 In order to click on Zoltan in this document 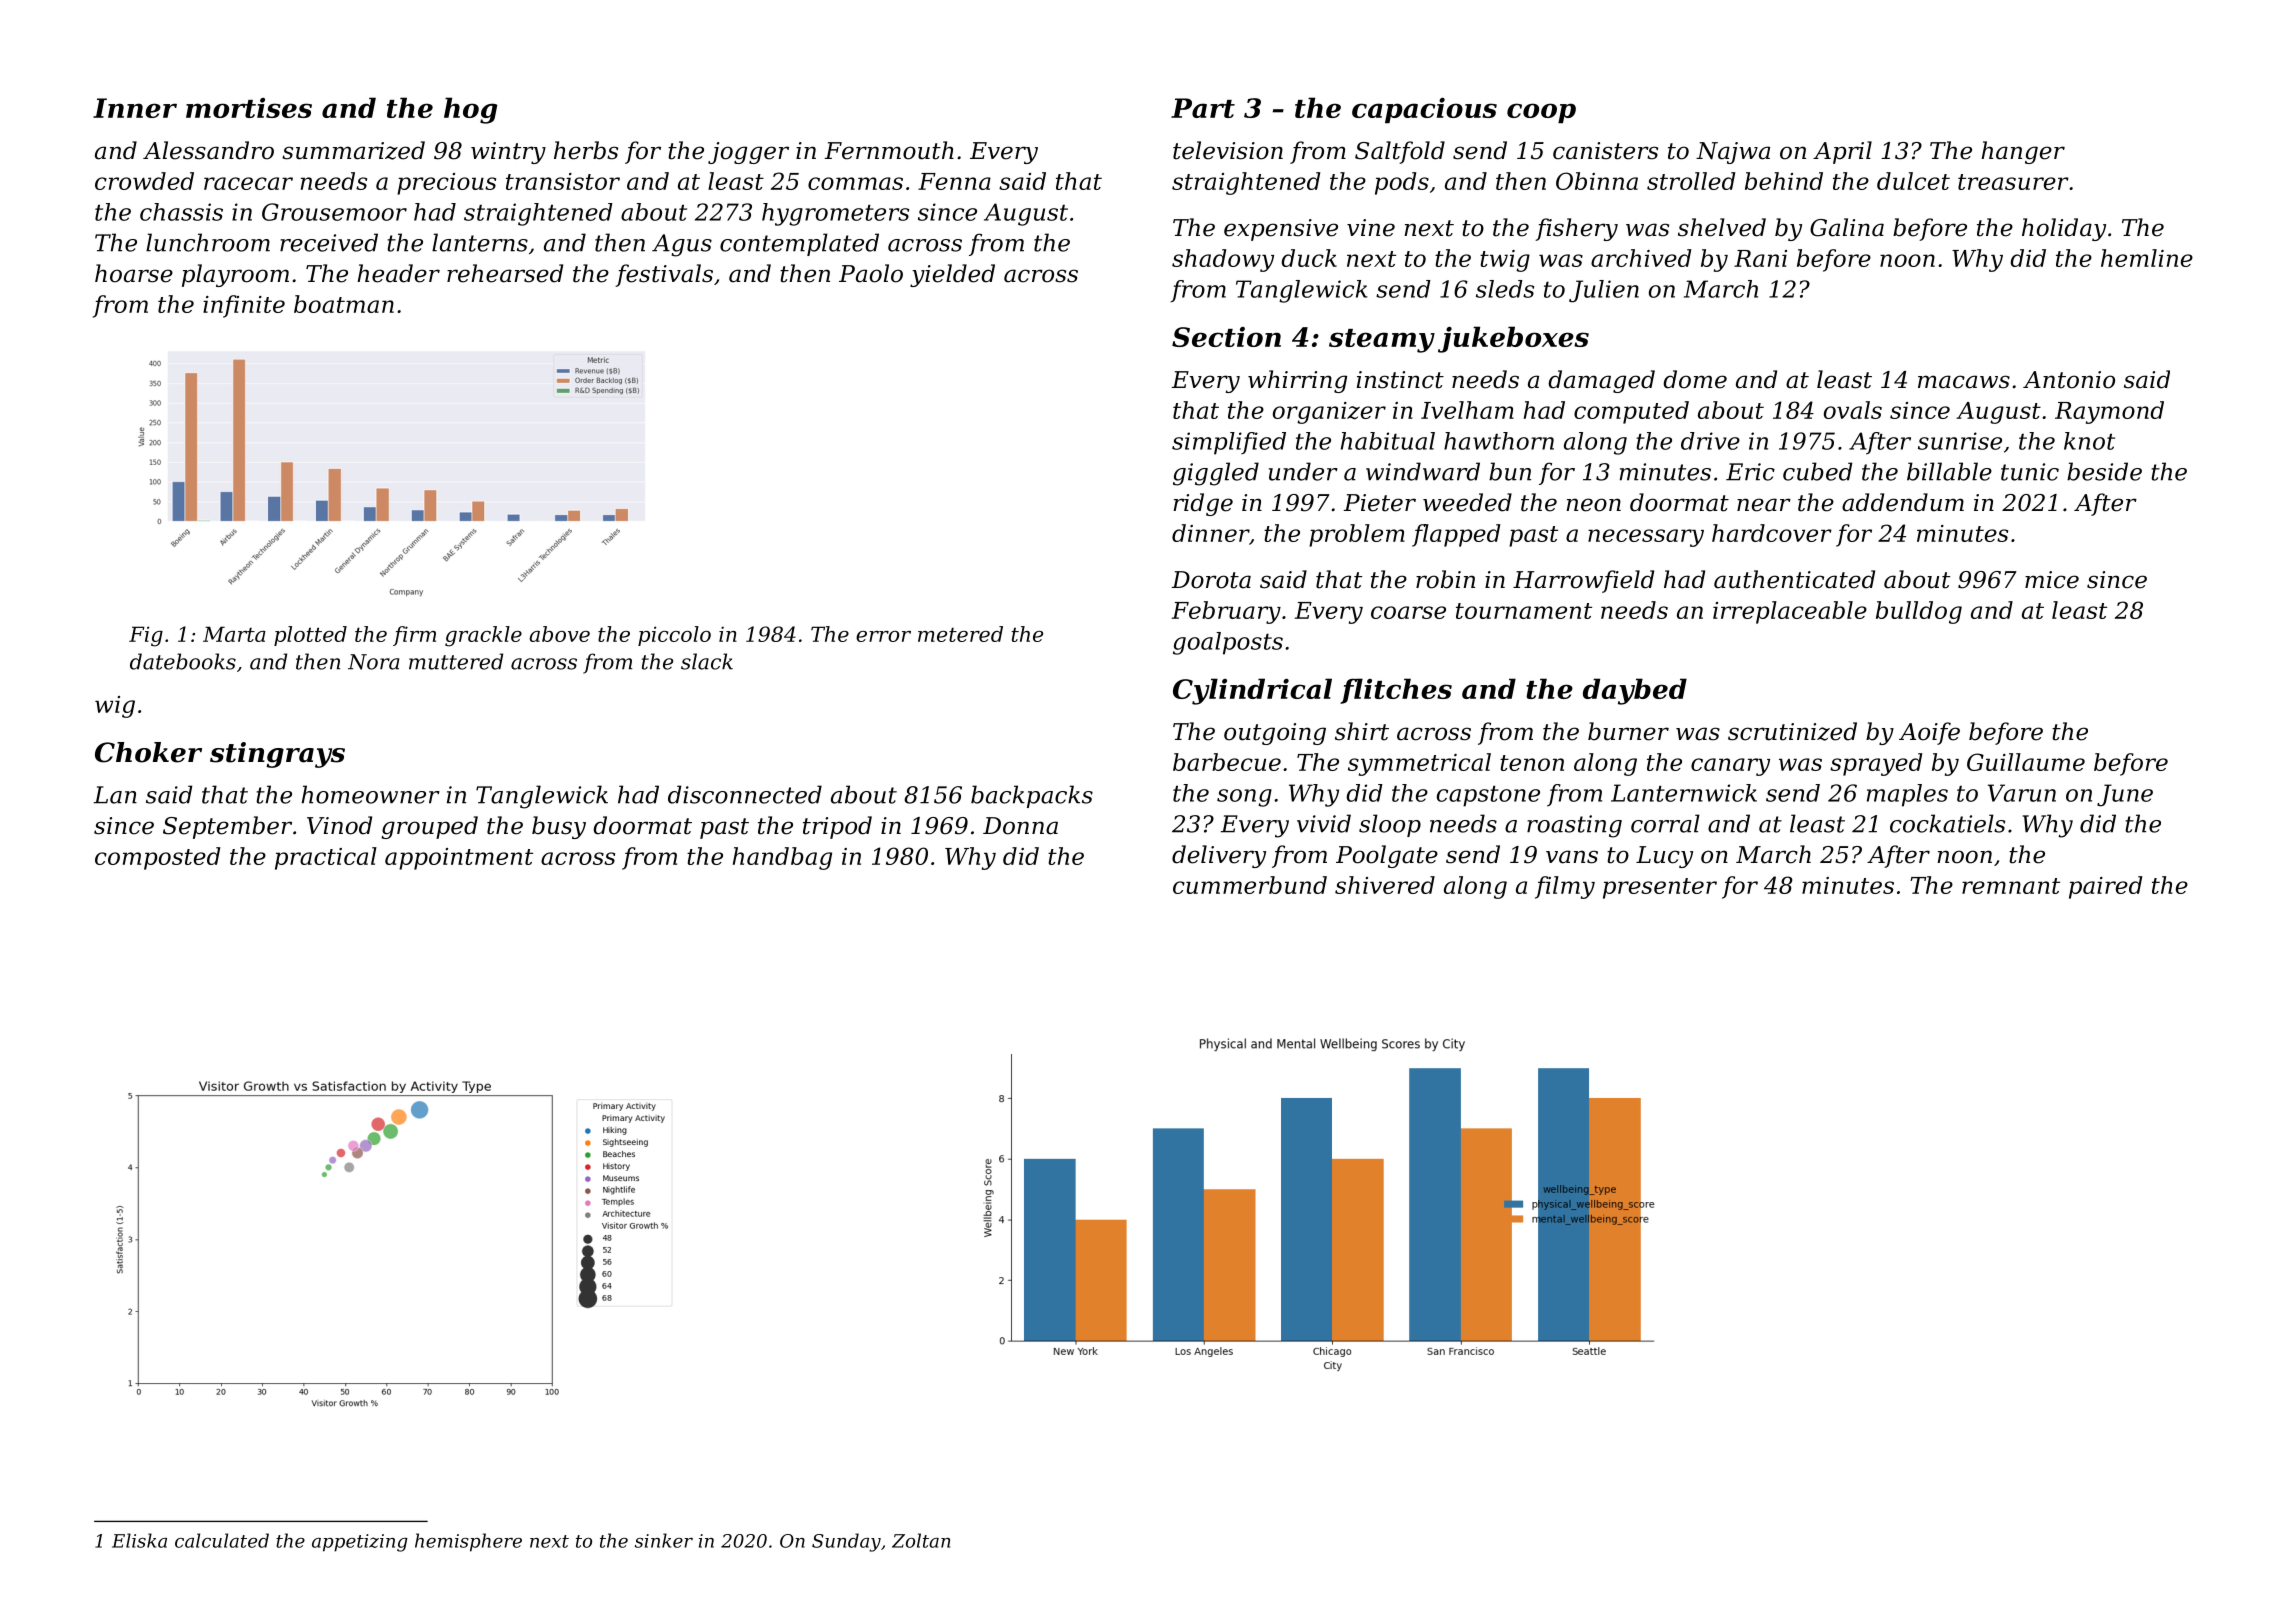, I will do `click(921, 1540)`.
